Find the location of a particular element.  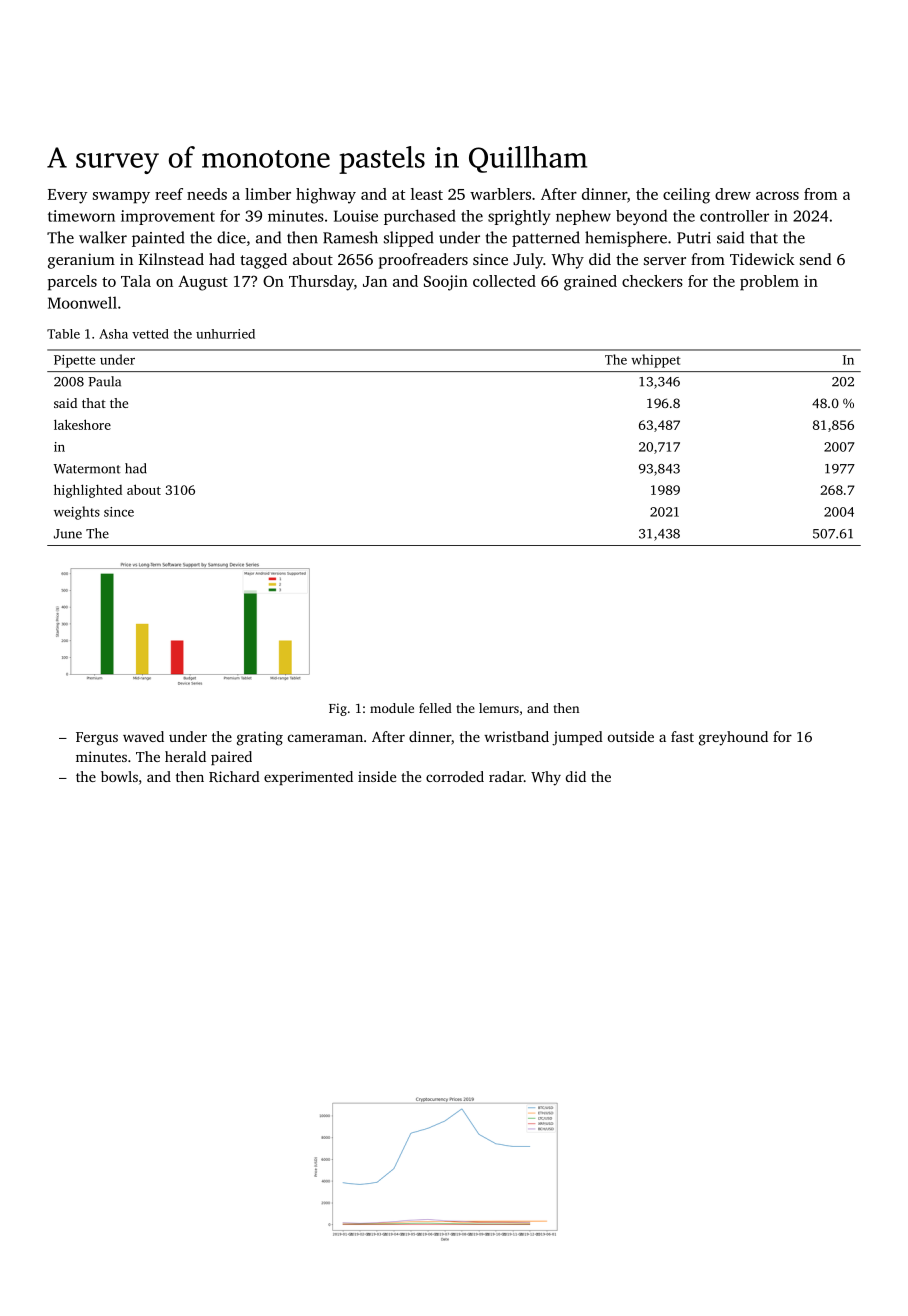

tagged is located at coordinates (263, 261).
